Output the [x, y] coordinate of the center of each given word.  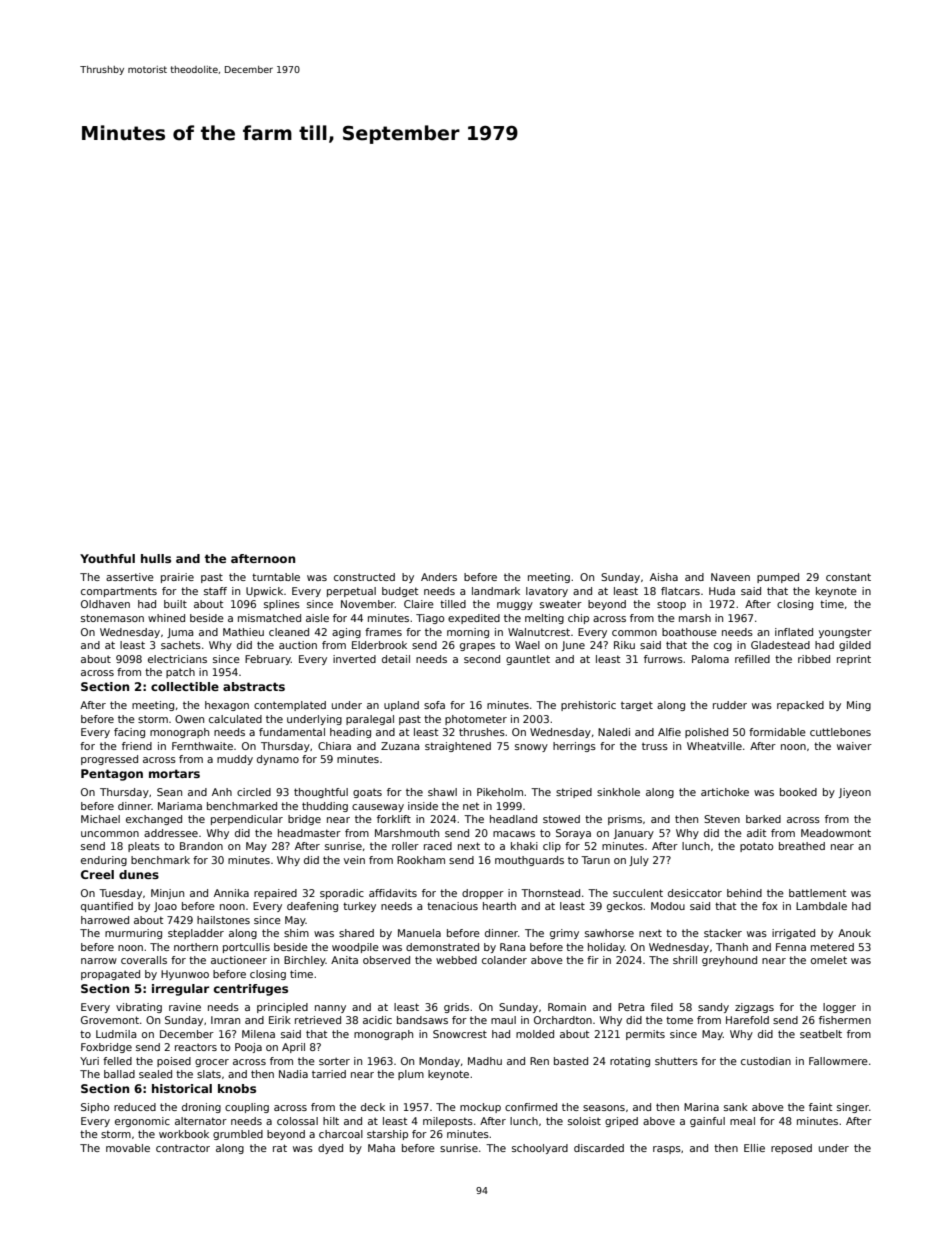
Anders [439, 577]
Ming [859, 706]
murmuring [133, 934]
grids [456, 1008]
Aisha [664, 577]
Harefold [747, 1020]
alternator [201, 1121]
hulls [156, 558]
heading [350, 733]
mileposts [448, 1122]
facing [129, 733]
